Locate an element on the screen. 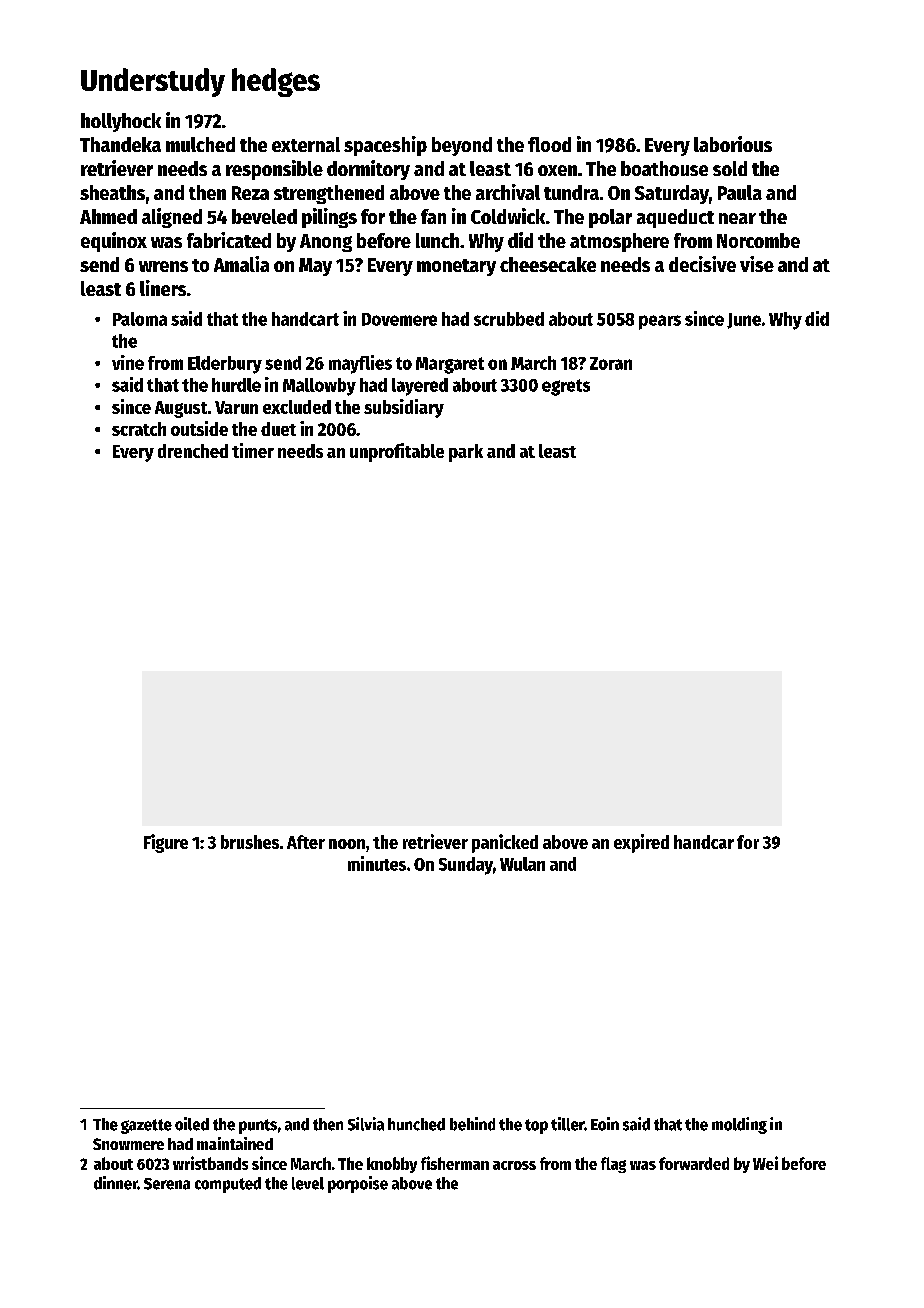 This screenshot has width=924, height=1308. Eoin is located at coordinates (605, 1124).
